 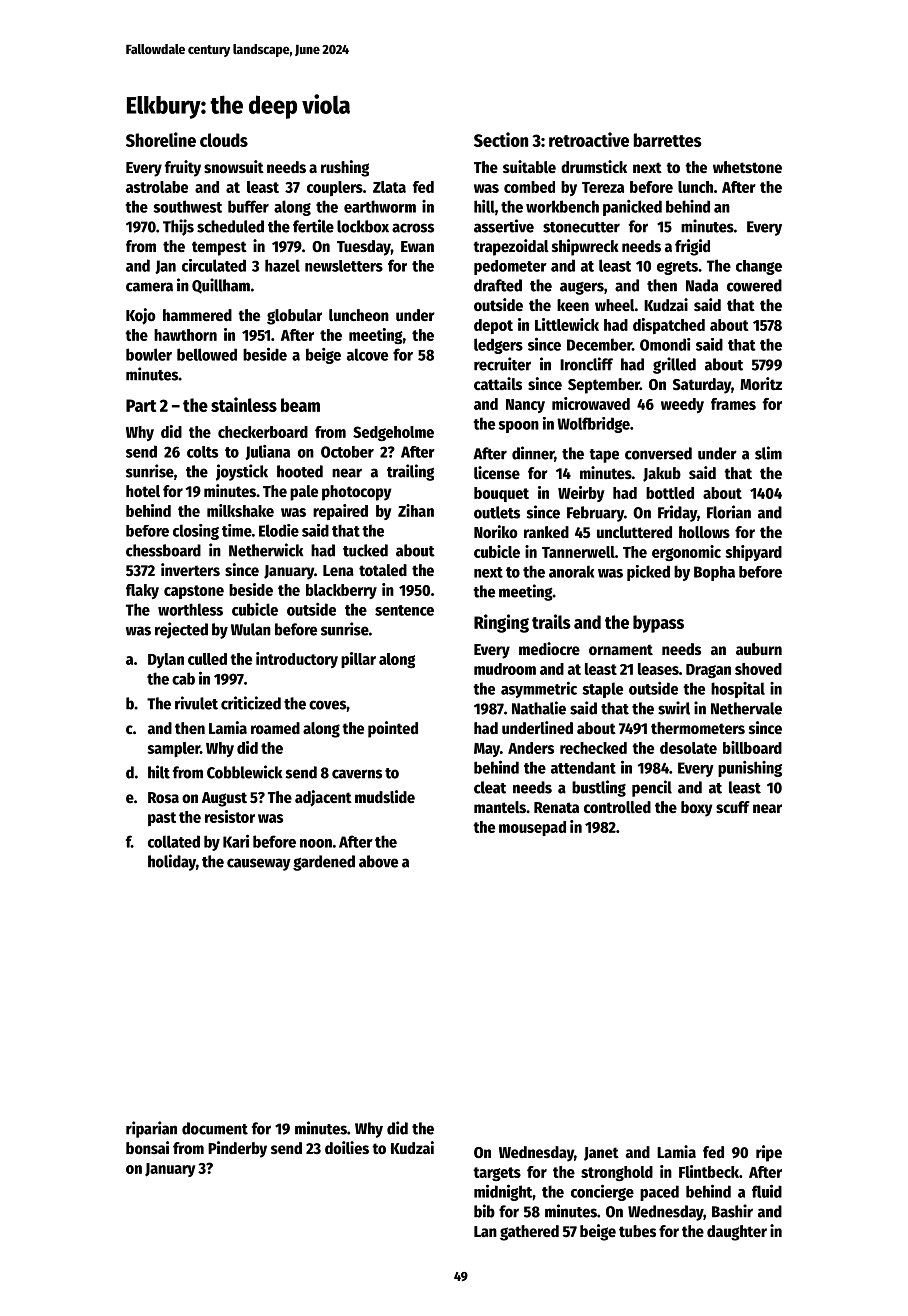 What do you see at coordinates (733, 807) in the screenshot?
I see `scuff` at bounding box center [733, 807].
